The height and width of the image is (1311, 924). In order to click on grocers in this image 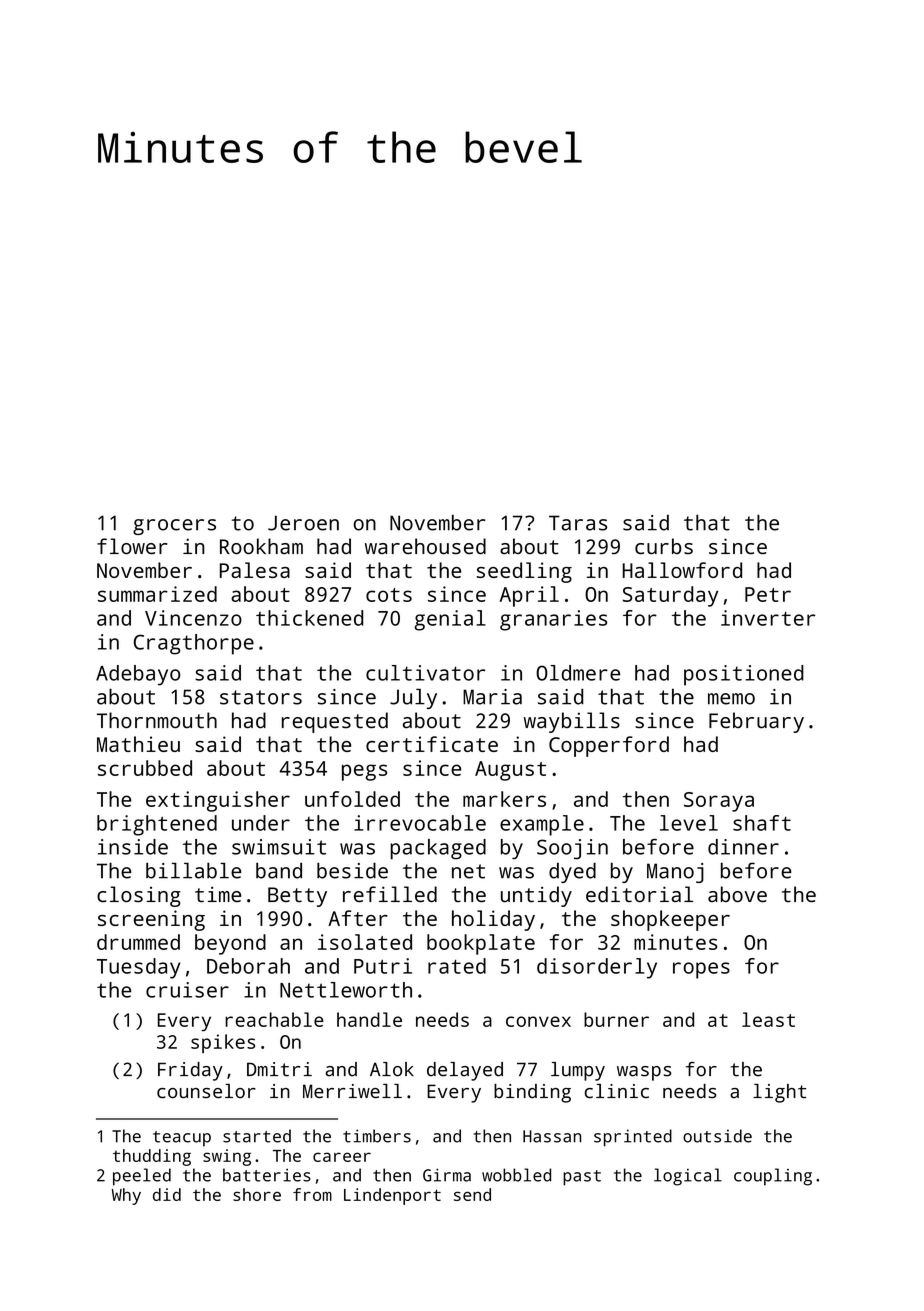, I will do `click(174, 527)`.
